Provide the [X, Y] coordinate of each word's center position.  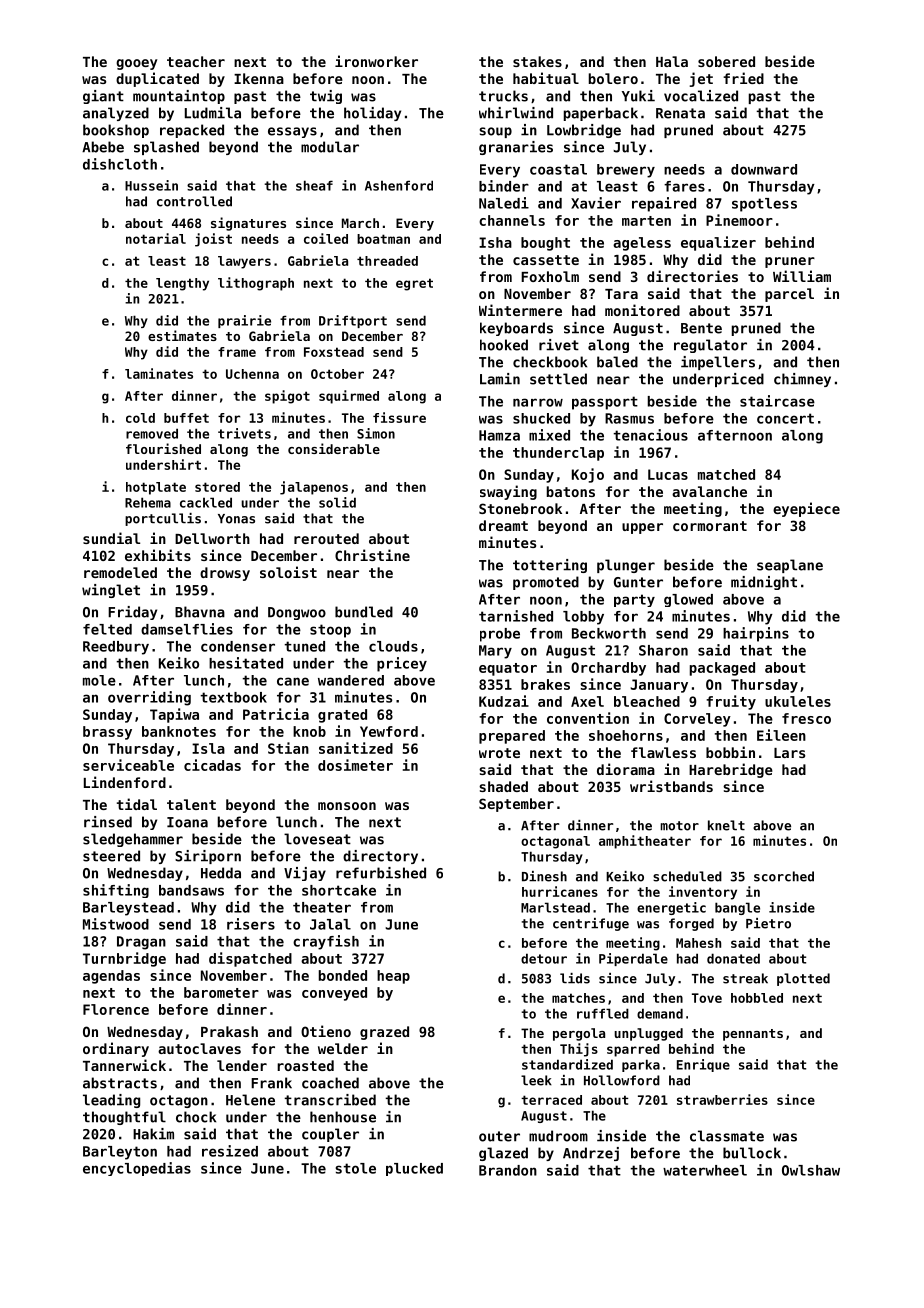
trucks [503, 96]
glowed [688, 600]
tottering [550, 566]
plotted [803, 979]
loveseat [317, 839]
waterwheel [705, 1170]
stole [356, 1168]
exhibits [158, 555]
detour [544, 958]
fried [743, 78]
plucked [414, 1169]
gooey [137, 64]
